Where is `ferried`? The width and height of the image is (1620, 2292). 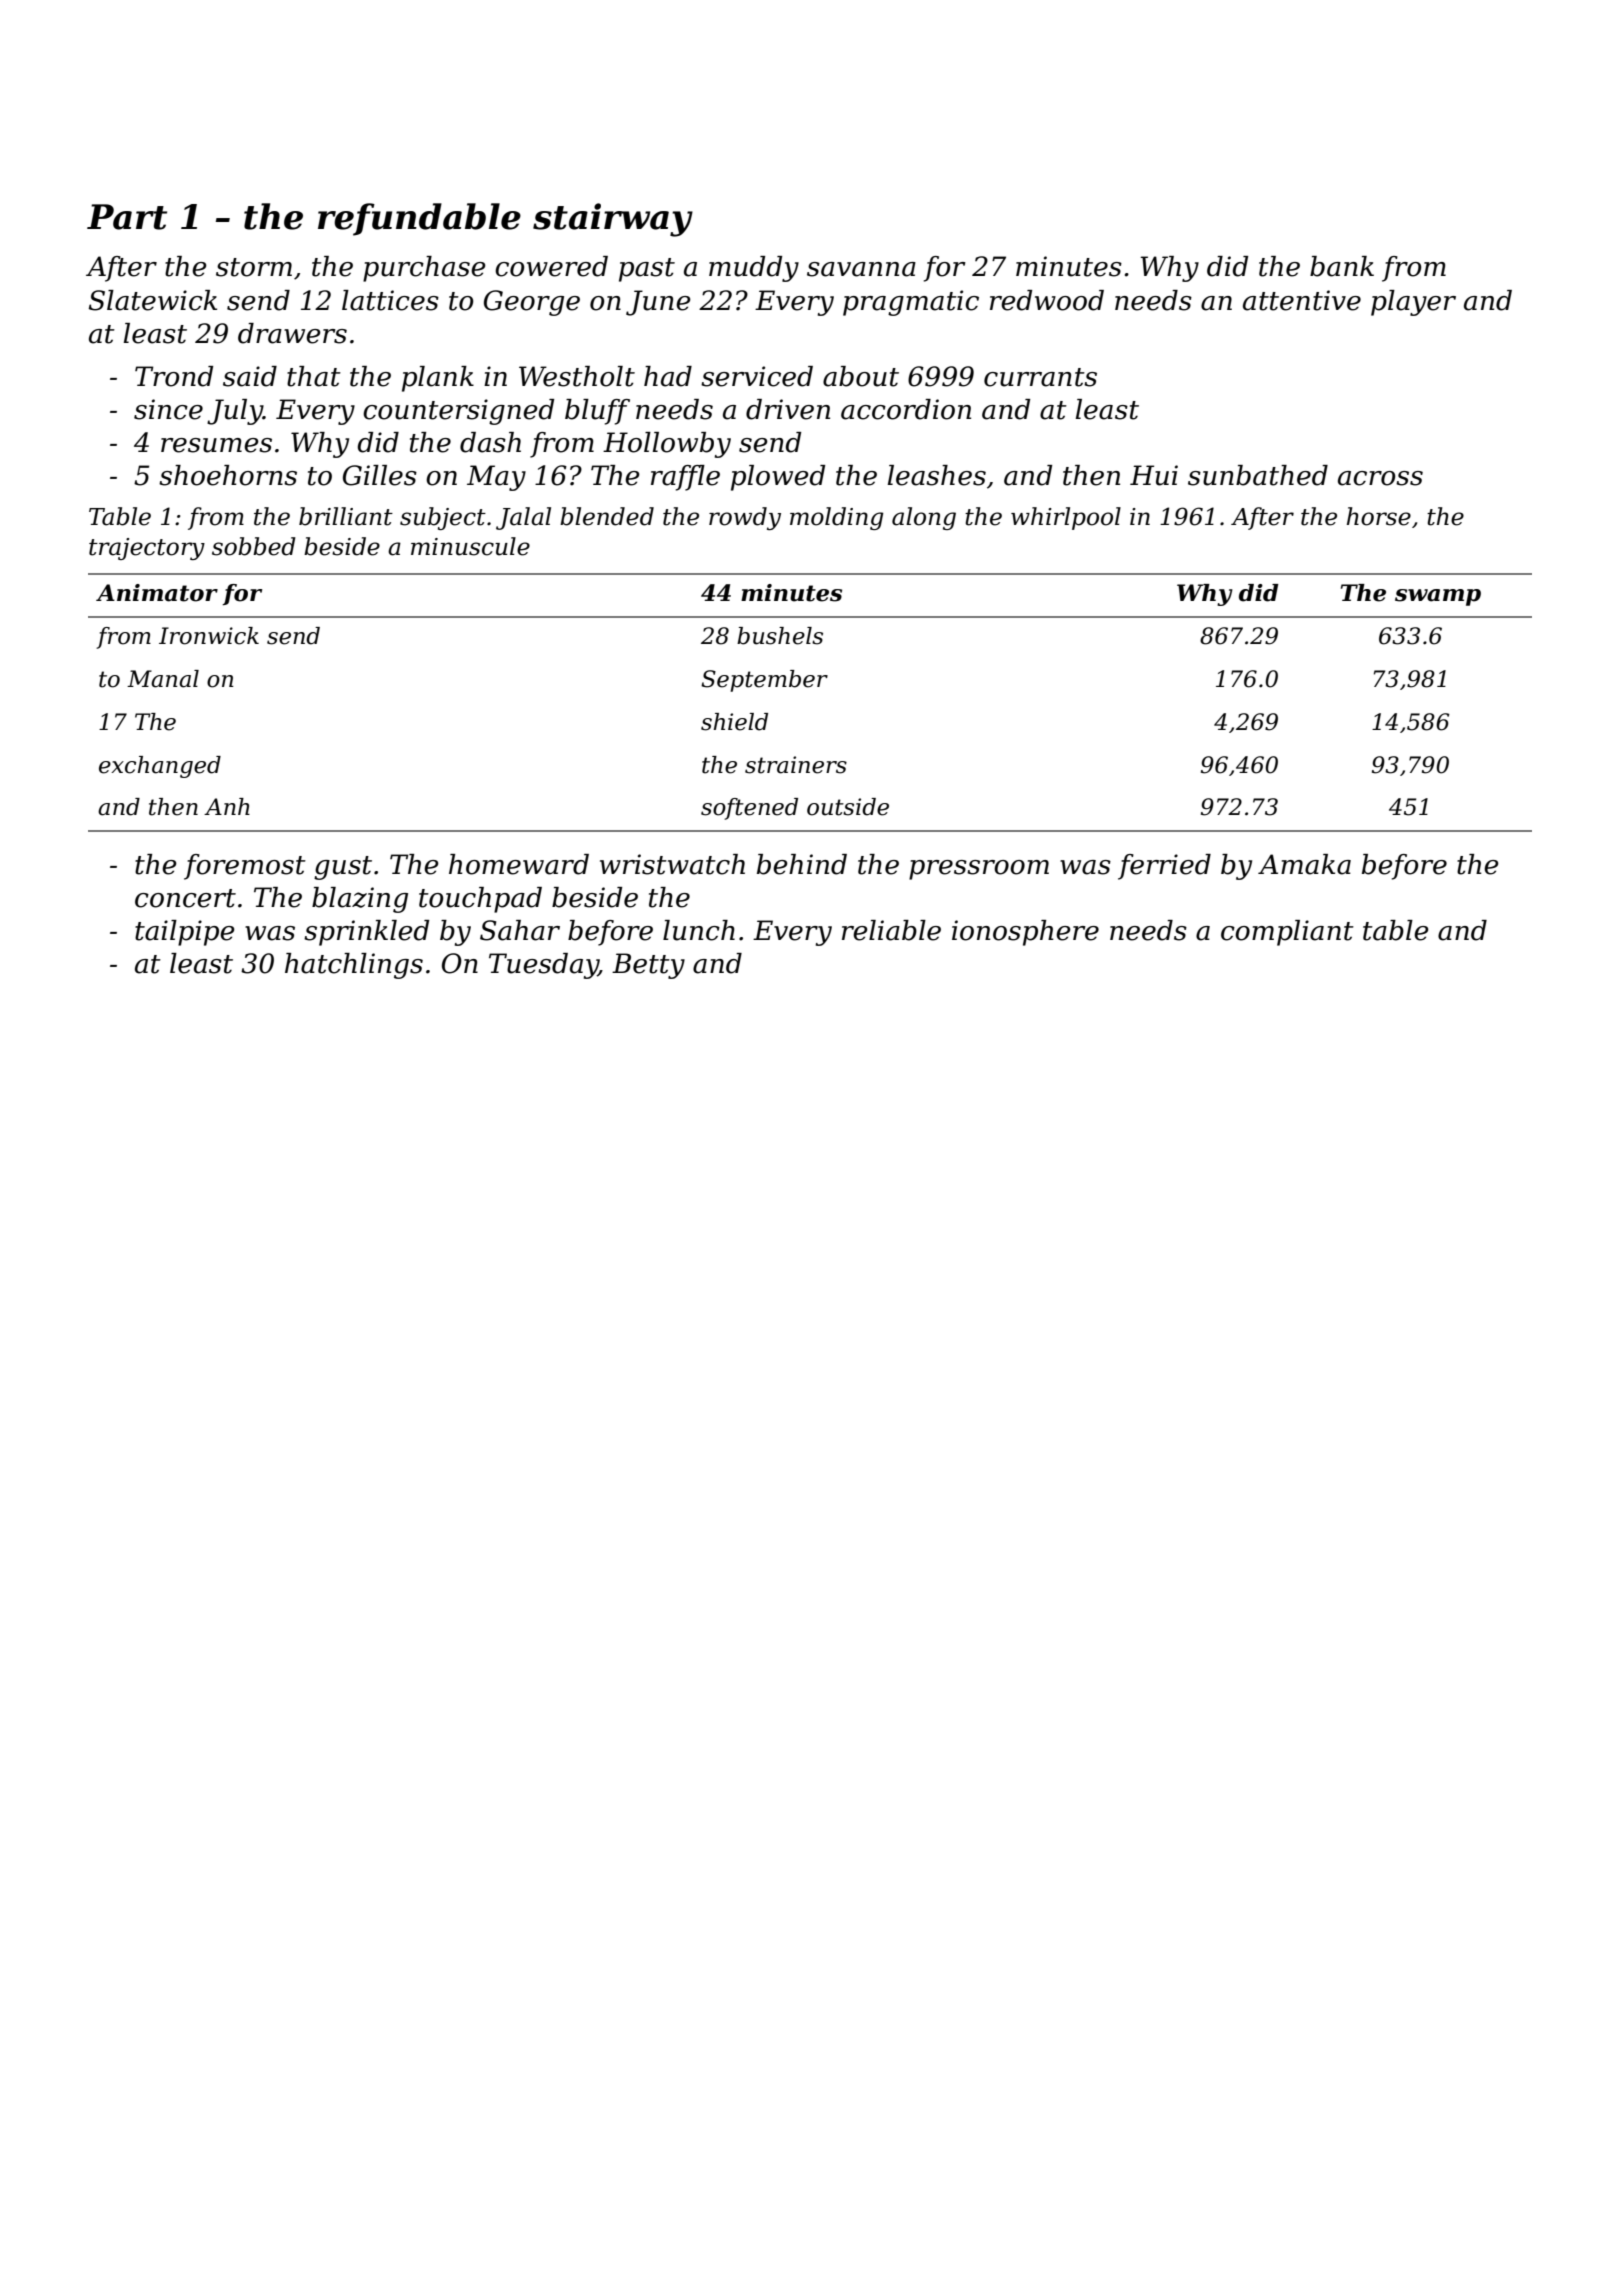
ferried is located at coordinates (1164, 867).
